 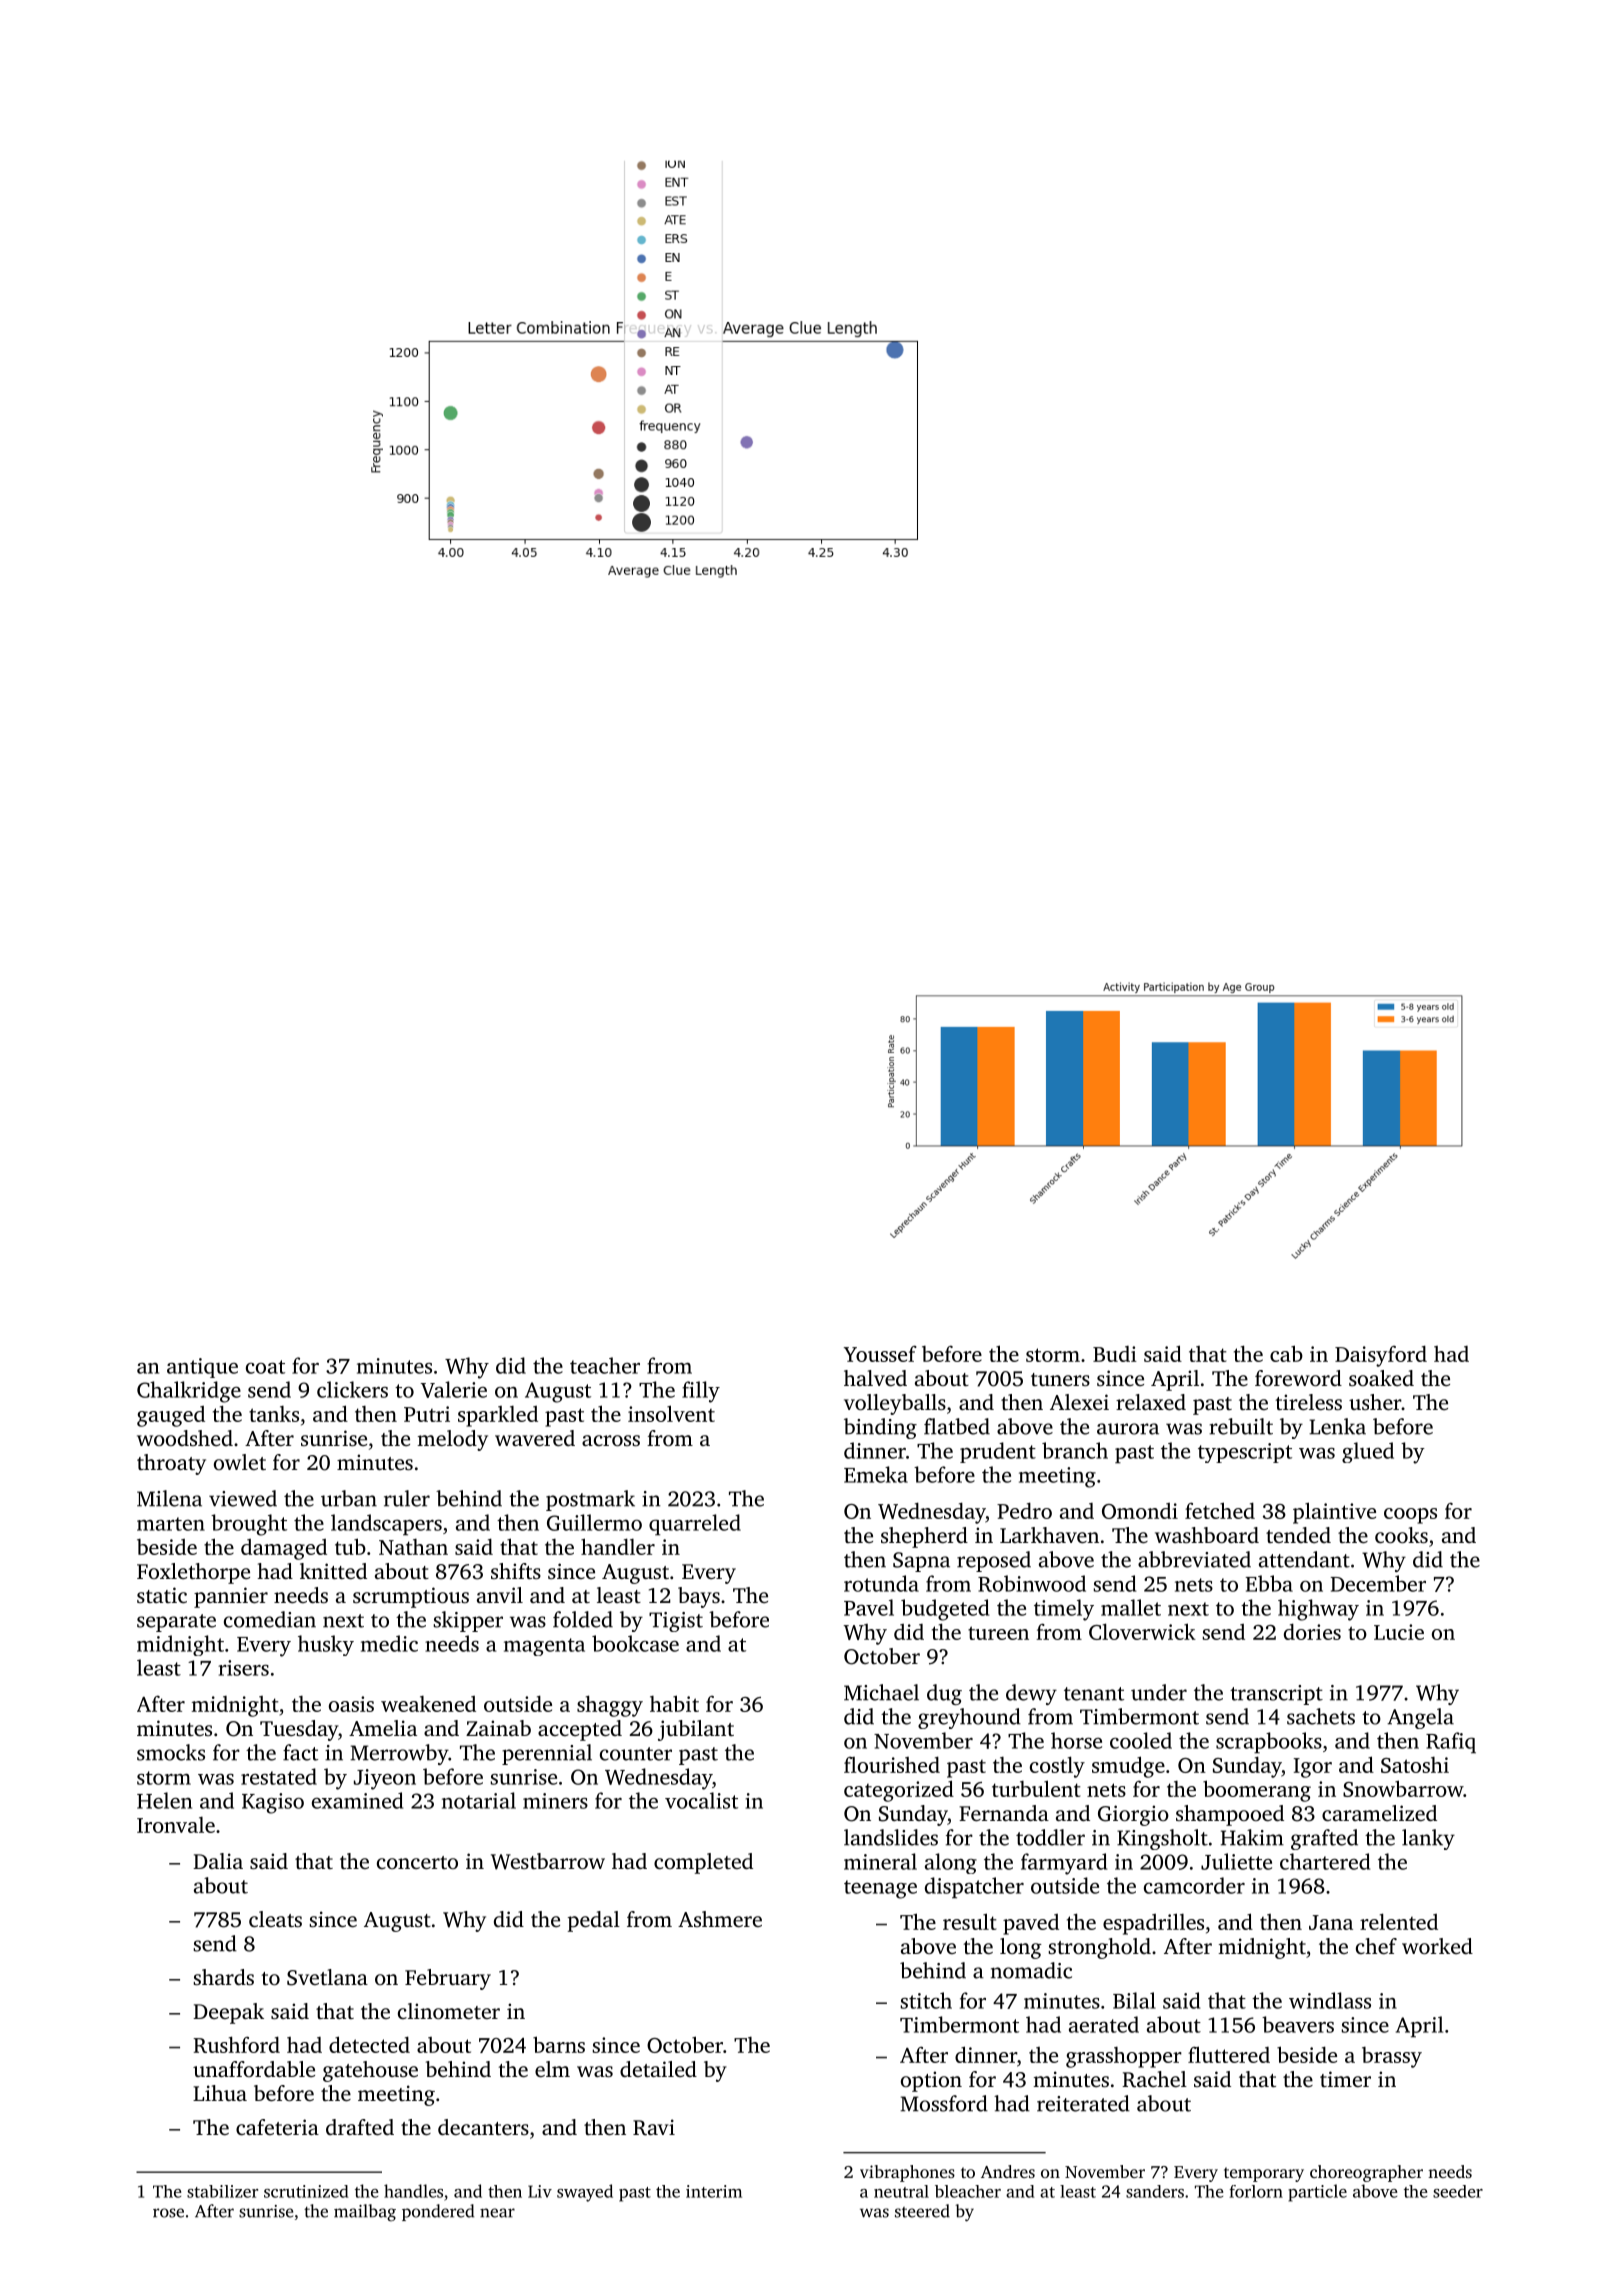 I want to click on stitch, so click(x=926, y=2000).
